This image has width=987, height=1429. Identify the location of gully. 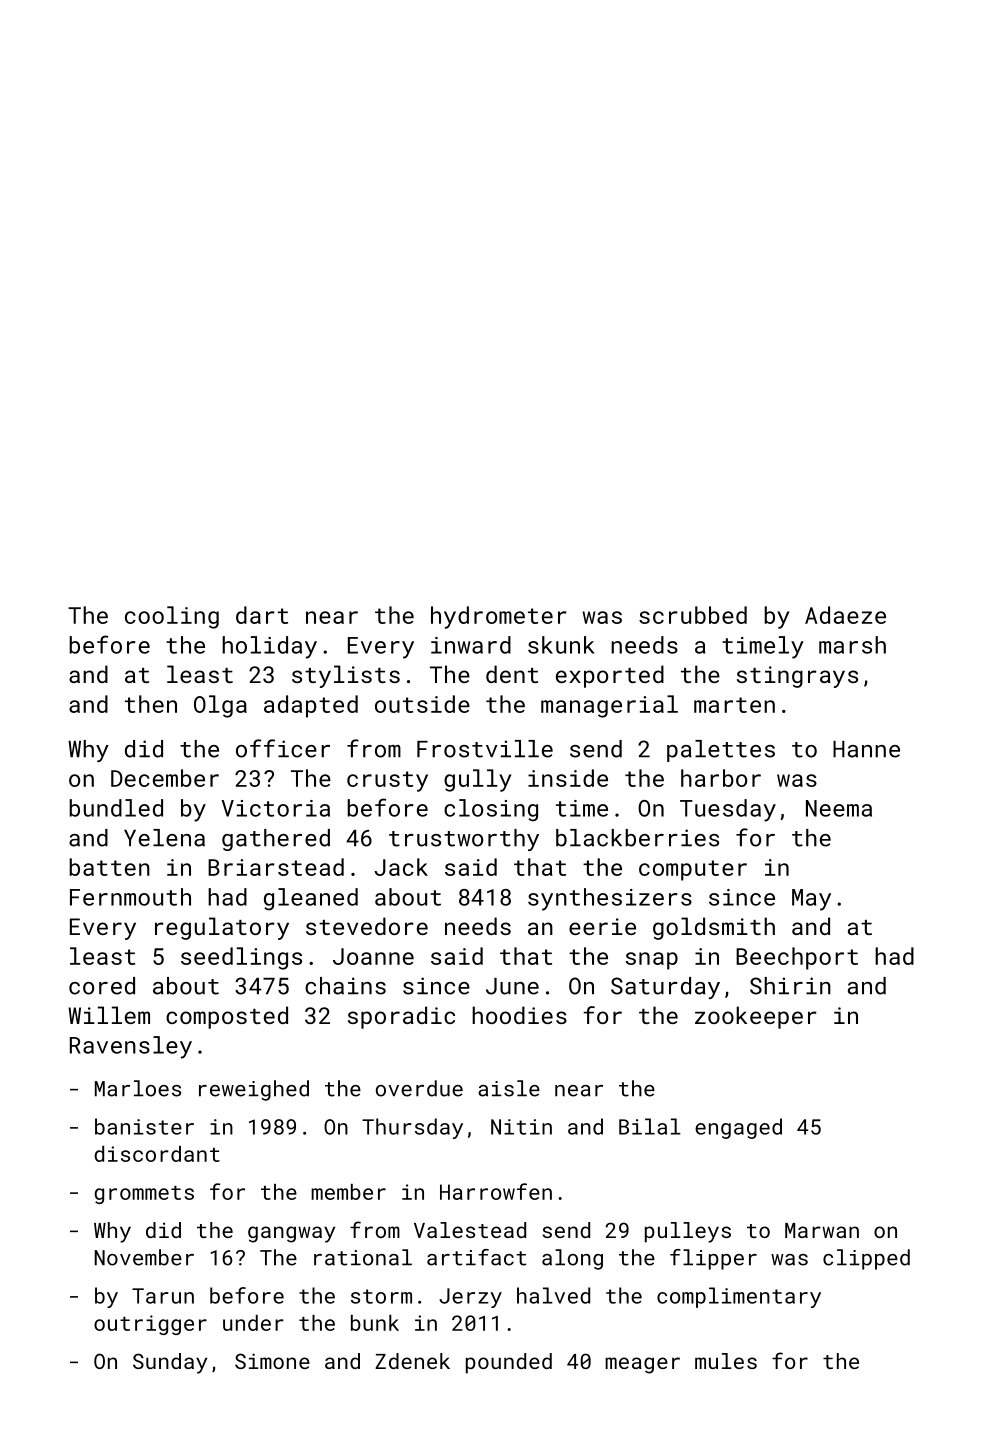
(477, 780).
